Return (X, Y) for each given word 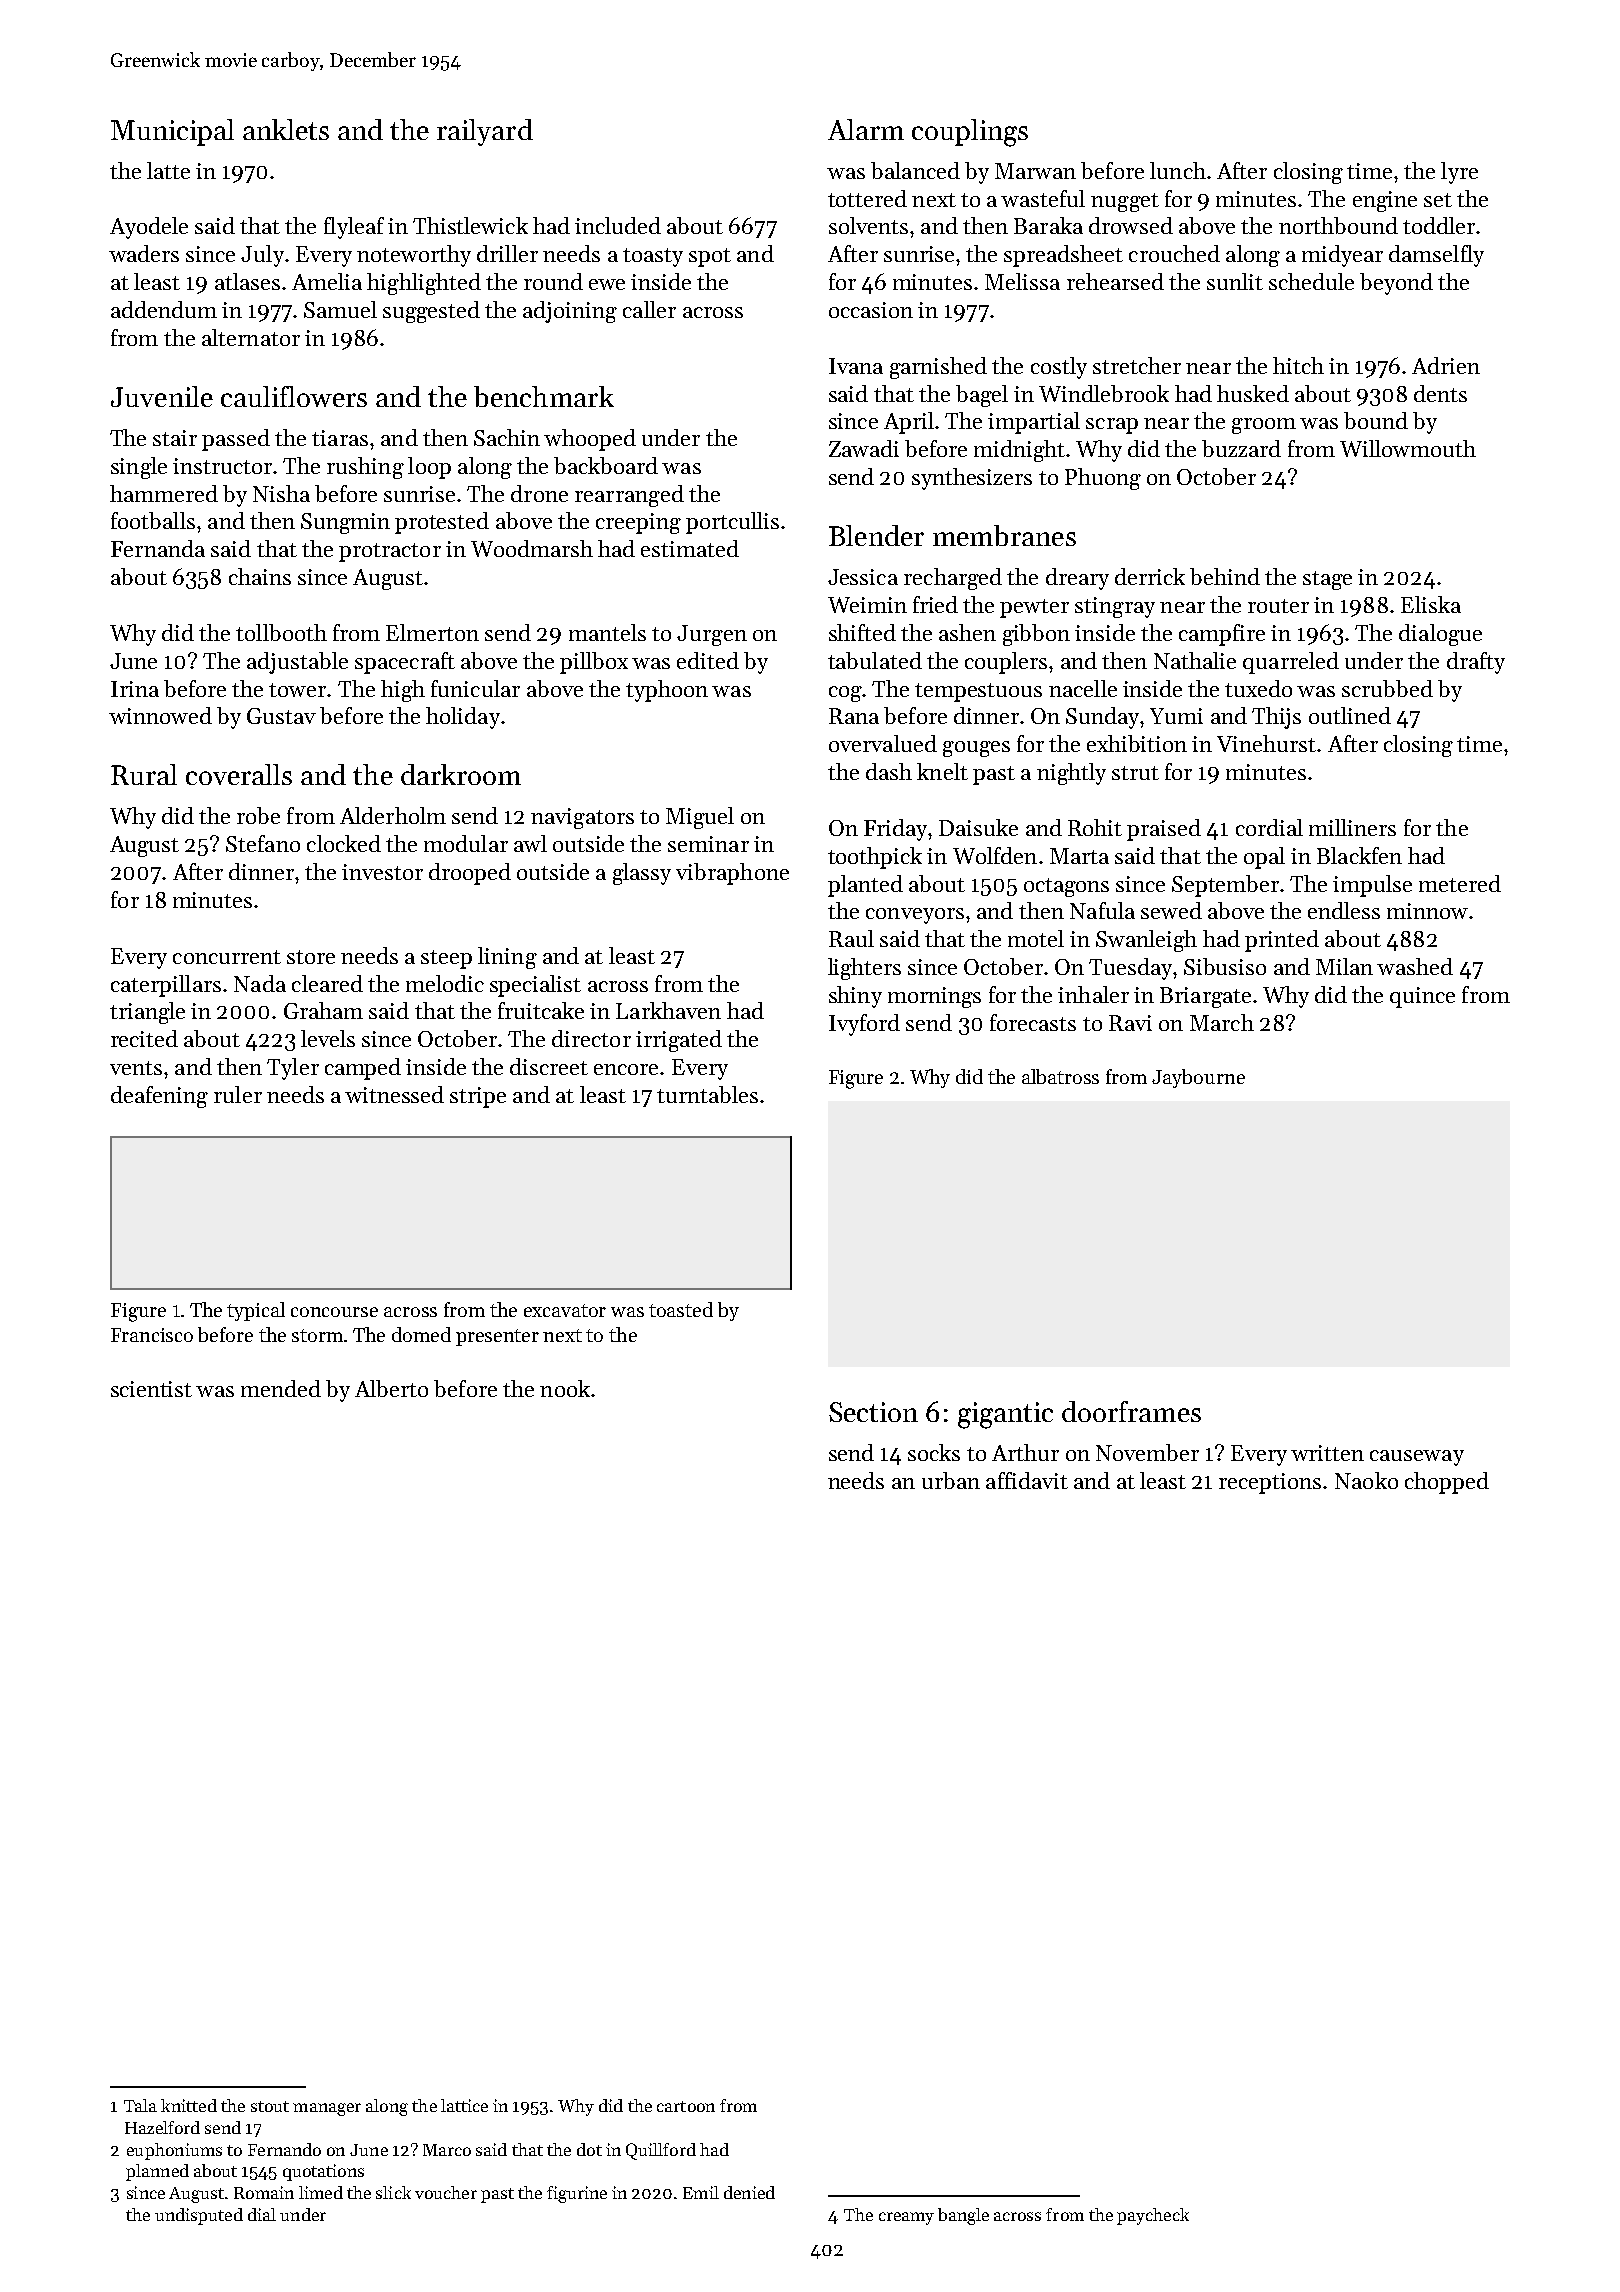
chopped (1447, 1483)
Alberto (391, 1388)
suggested (431, 312)
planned (157, 2172)
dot (589, 2149)
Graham (323, 1010)
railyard (485, 132)
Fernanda (158, 548)
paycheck (1153, 2216)
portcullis (732, 523)
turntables (707, 1094)
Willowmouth (1408, 448)
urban (951, 1480)
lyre (1459, 173)
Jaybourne (1198, 1078)
